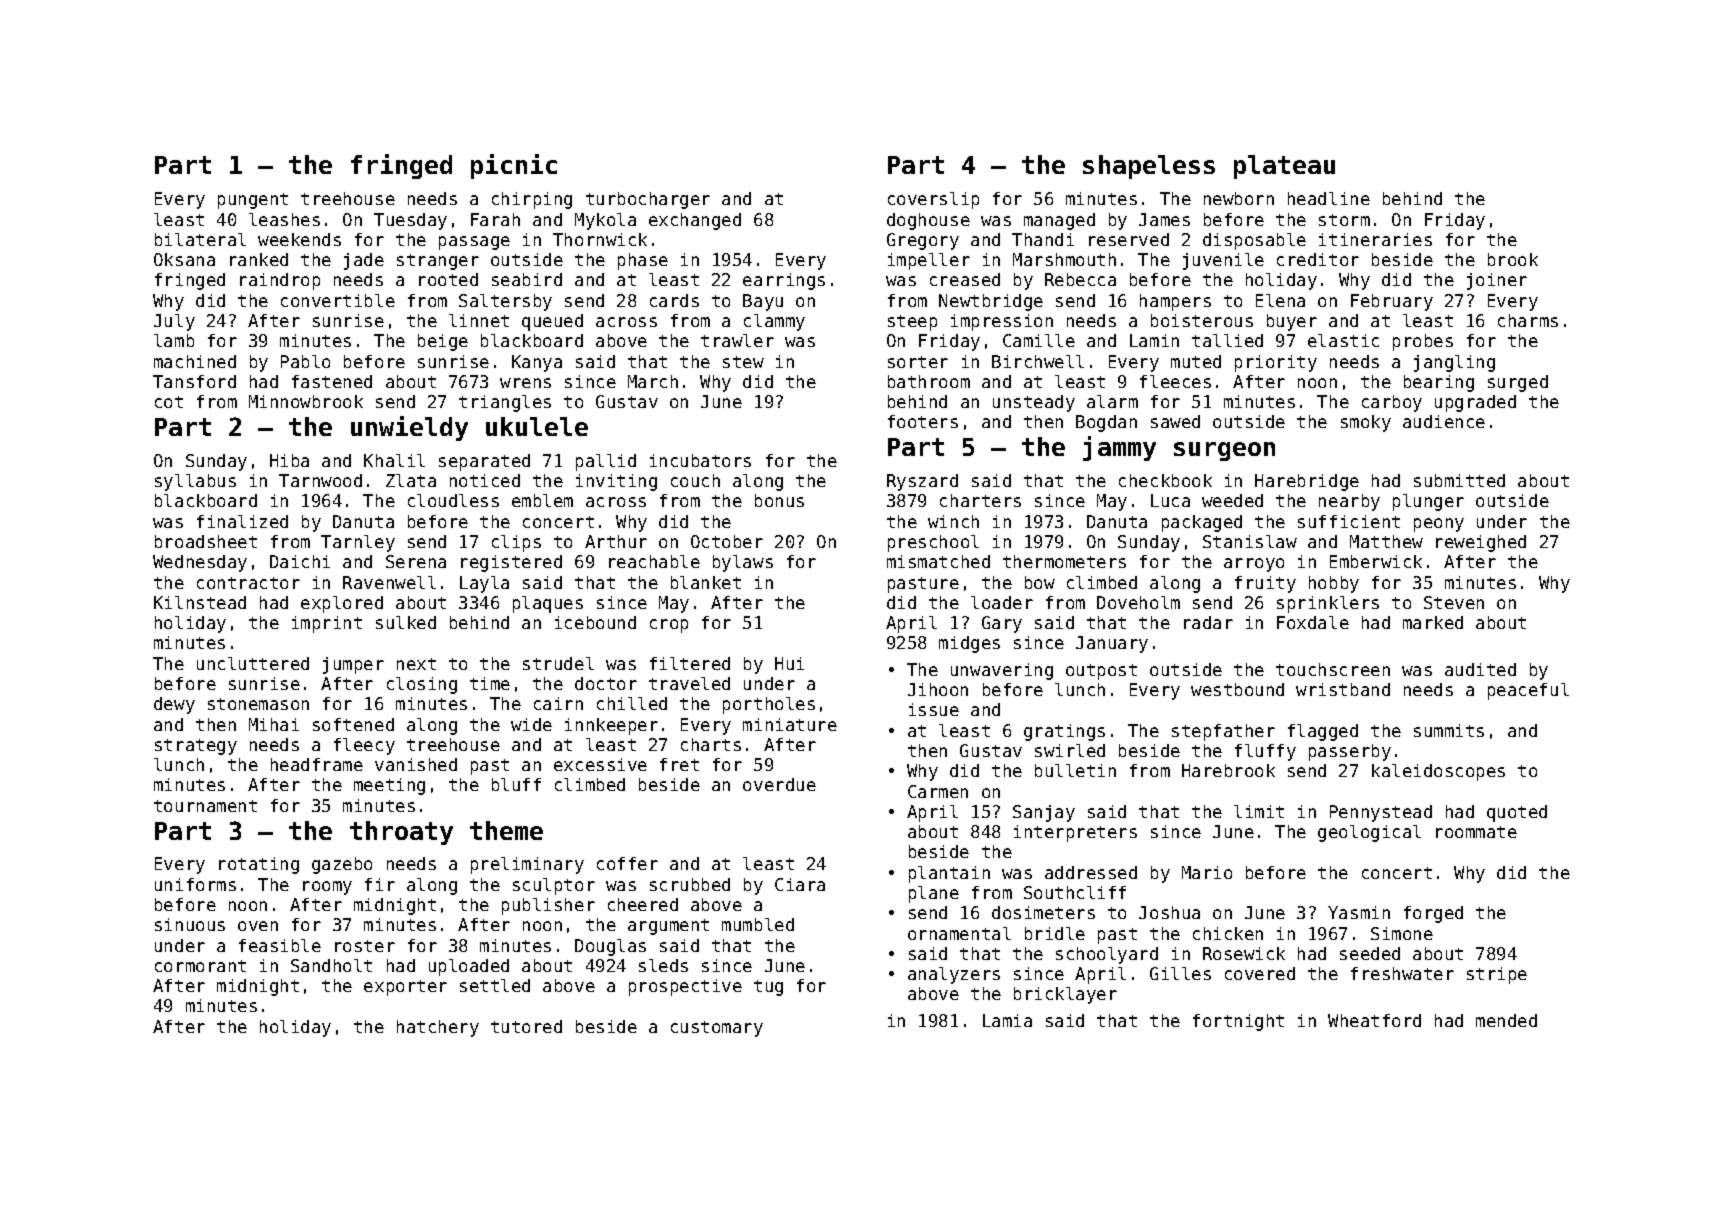 The height and width of the document is (1225, 1732). I want to click on fret, so click(679, 764).
